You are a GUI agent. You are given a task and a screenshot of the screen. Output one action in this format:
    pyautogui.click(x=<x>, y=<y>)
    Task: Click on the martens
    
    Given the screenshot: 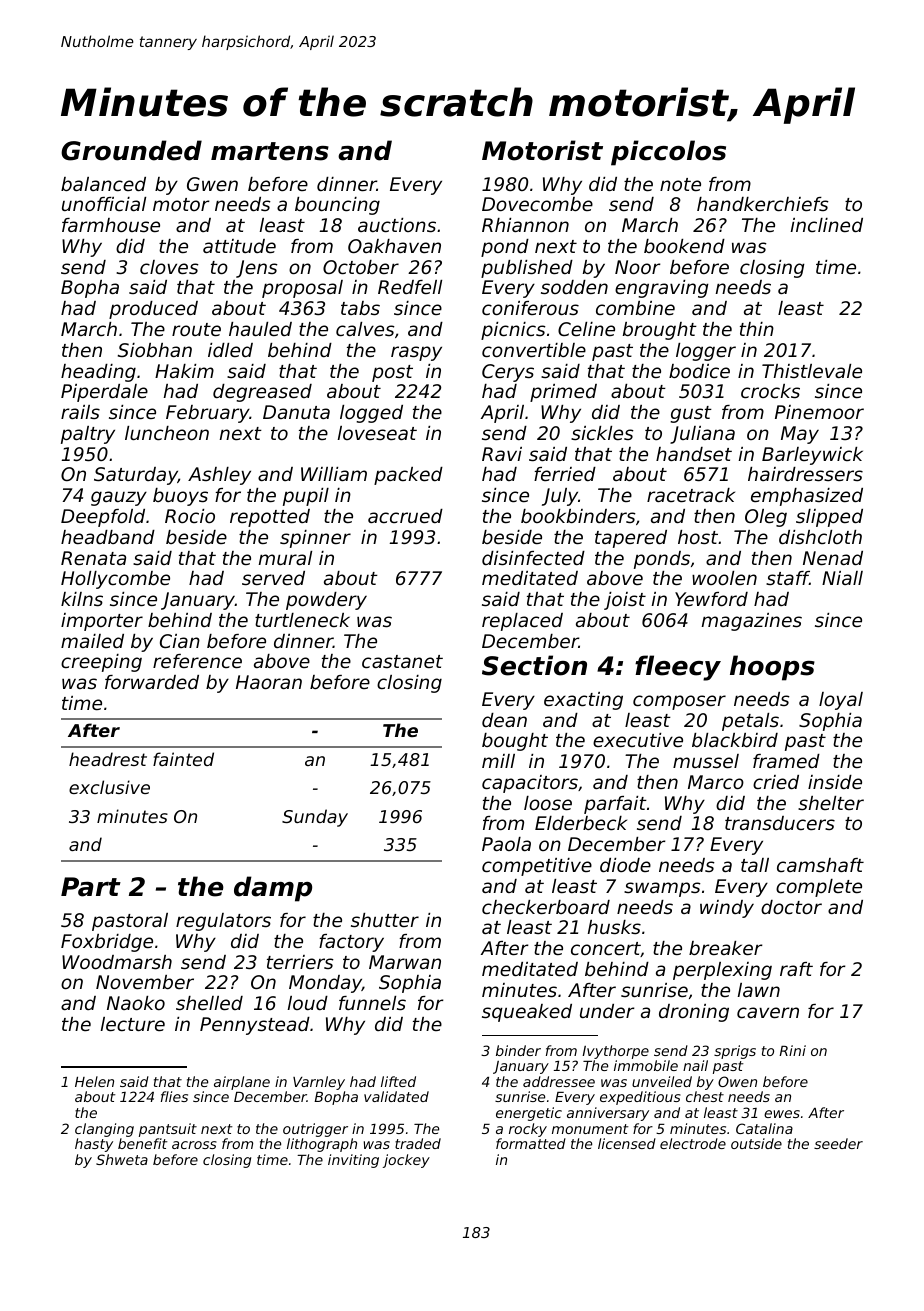 What is the action you would take?
    pyautogui.click(x=270, y=151)
